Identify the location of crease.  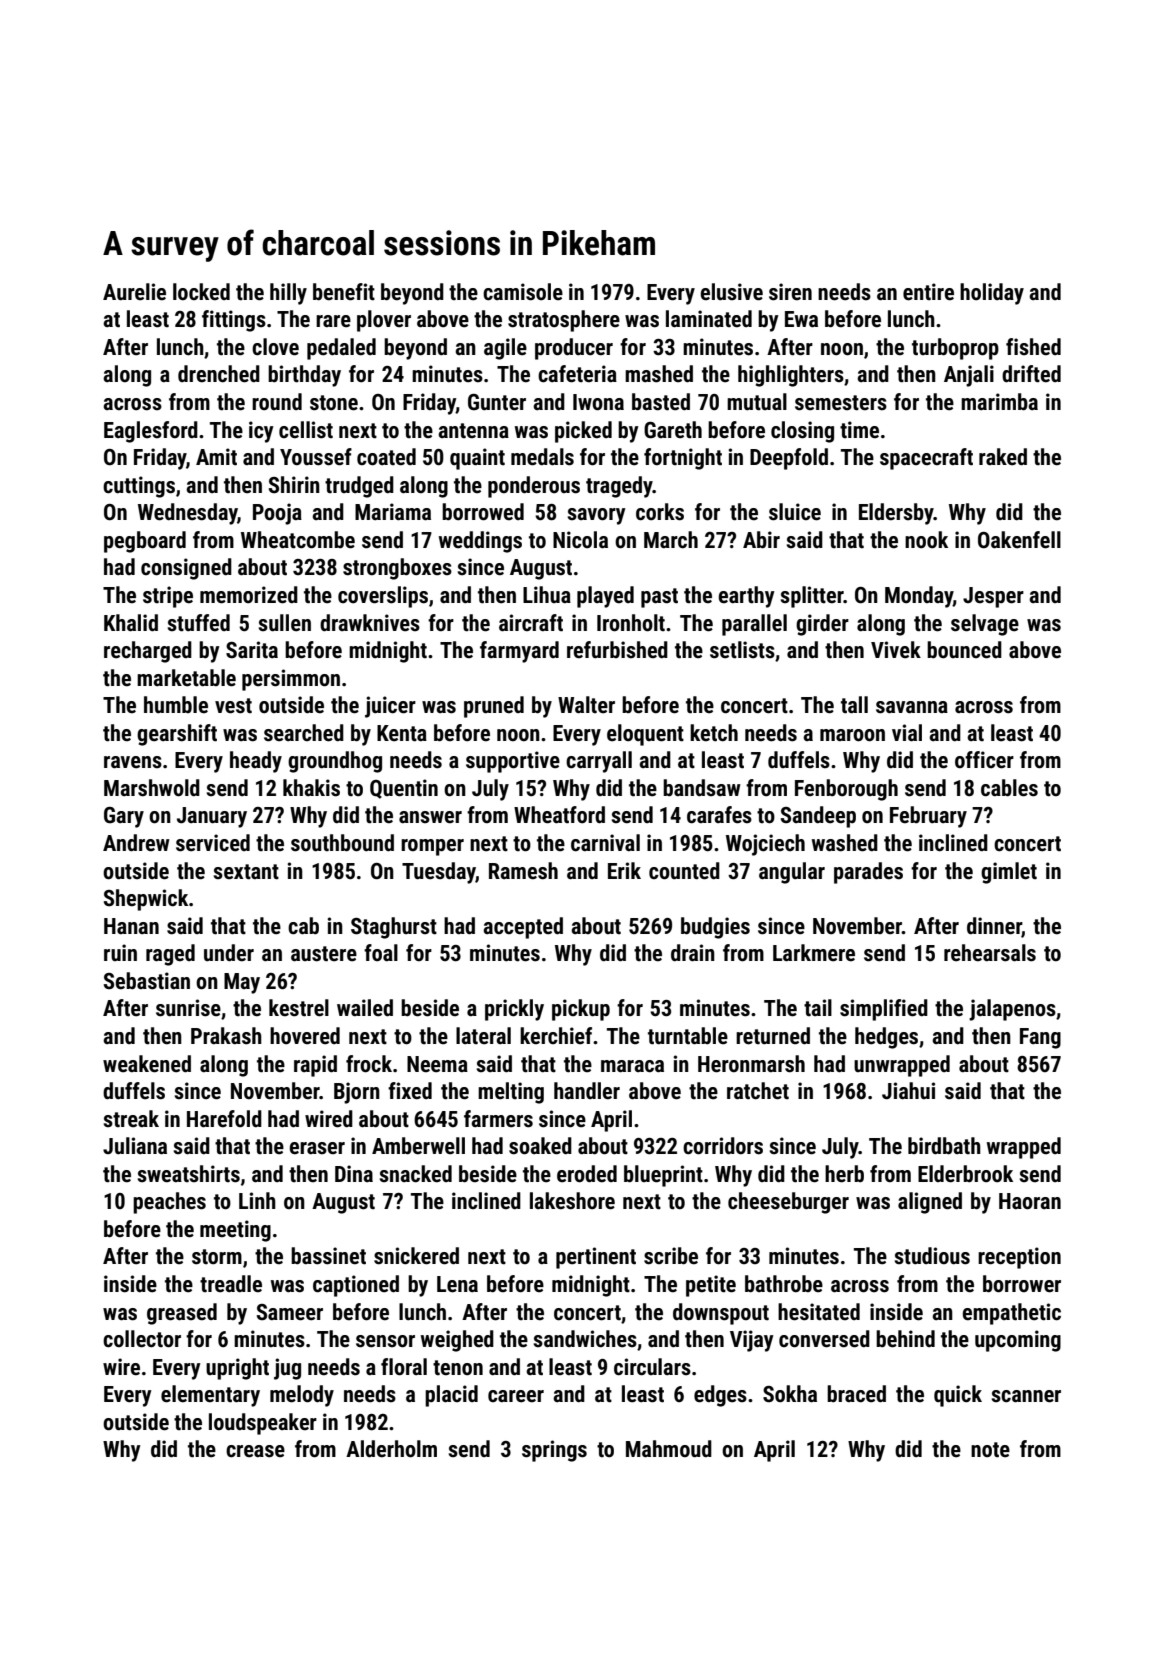
(255, 1451).
